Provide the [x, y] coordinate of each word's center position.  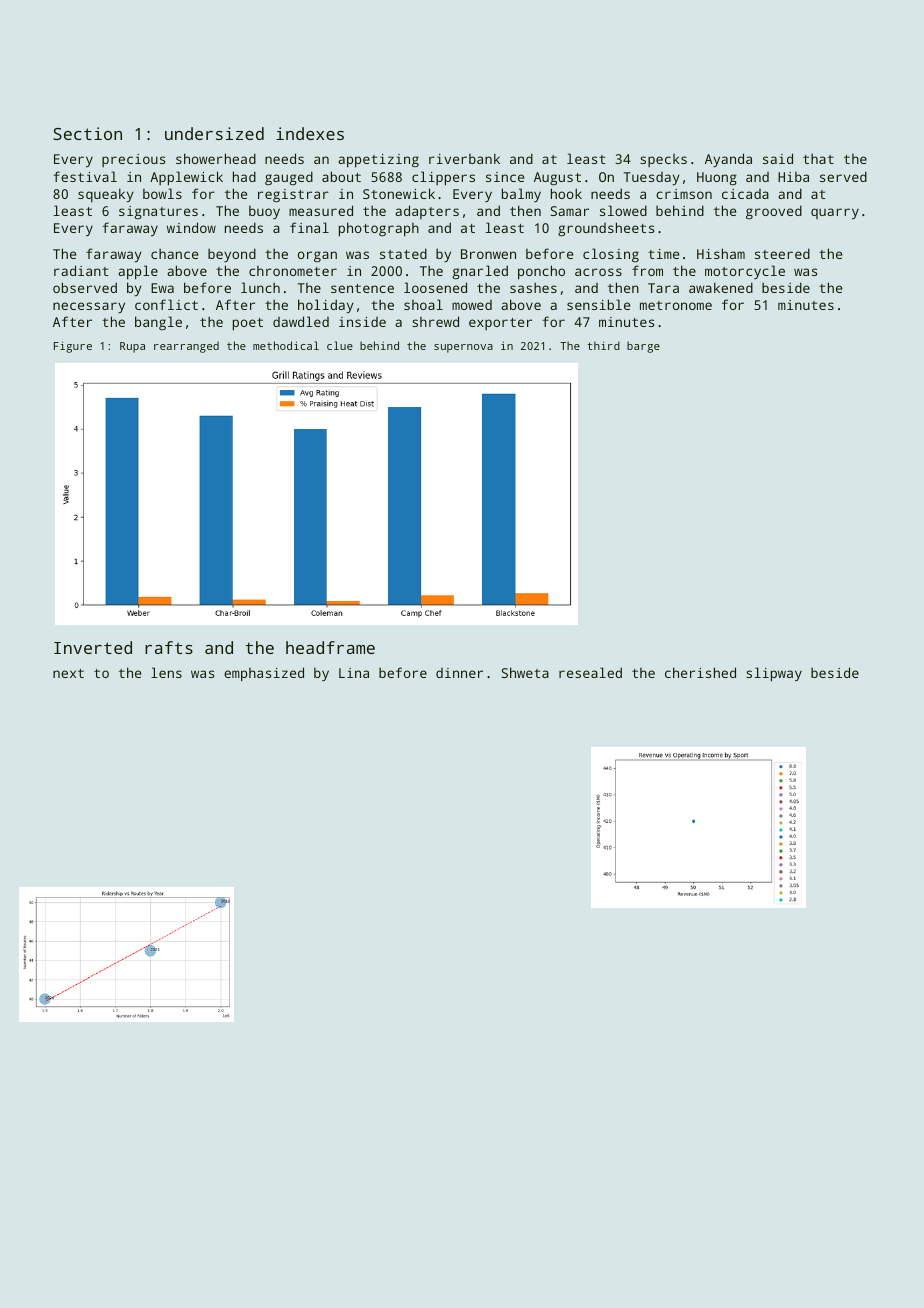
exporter [500, 324]
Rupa [132, 347]
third [603, 345]
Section [87, 133]
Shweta [525, 672]
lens [166, 672]
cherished [700, 672]
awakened [721, 287]
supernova [463, 348]
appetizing [378, 161]
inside [362, 322]
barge [643, 347]
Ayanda [728, 160]
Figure [73, 347]
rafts [169, 647]
